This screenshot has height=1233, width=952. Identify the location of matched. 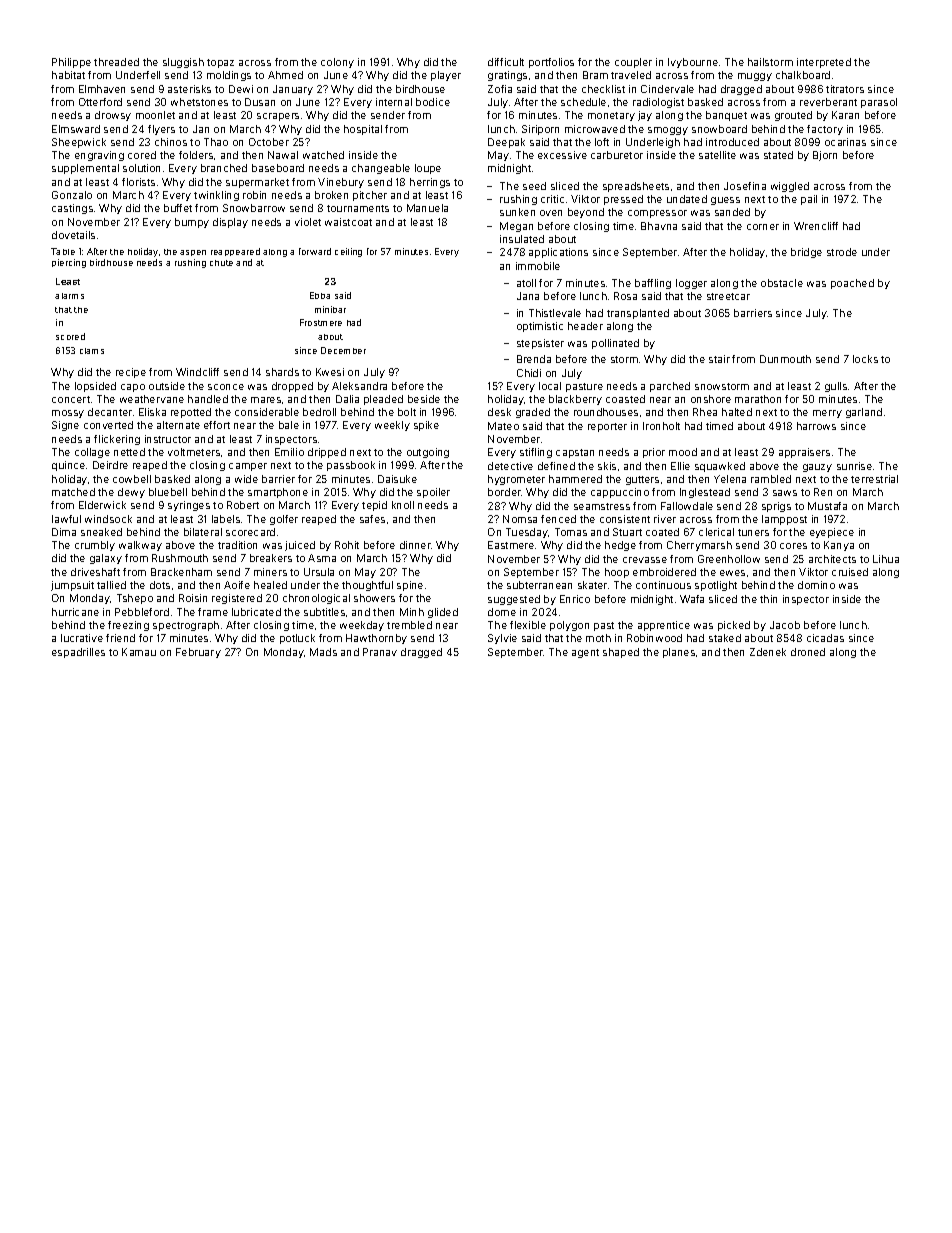
(73, 492).
